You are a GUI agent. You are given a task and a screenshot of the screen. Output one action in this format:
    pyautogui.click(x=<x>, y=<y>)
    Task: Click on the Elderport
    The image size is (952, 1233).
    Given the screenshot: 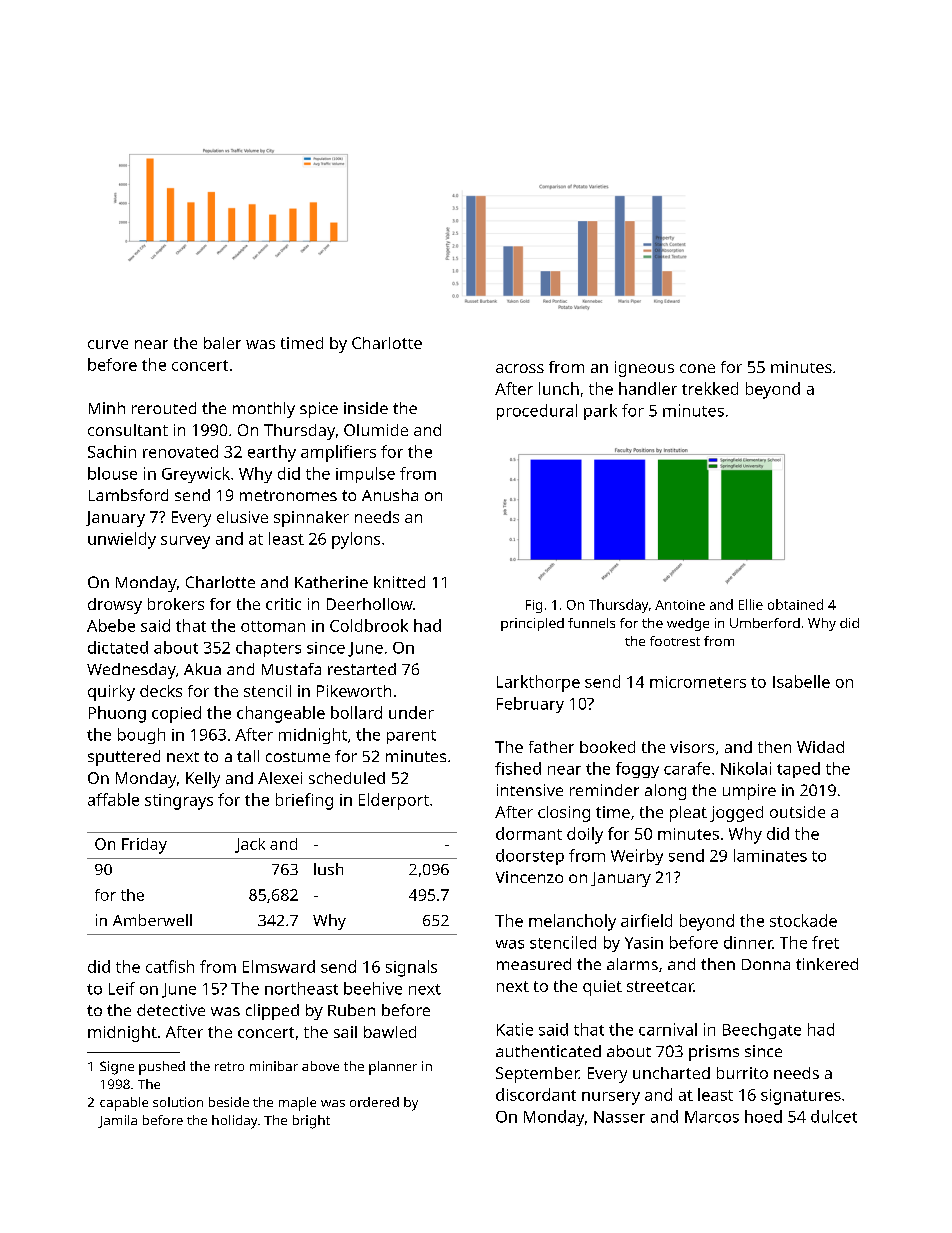 What is the action you would take?
    pyautogui.click(x=394, y=801)
